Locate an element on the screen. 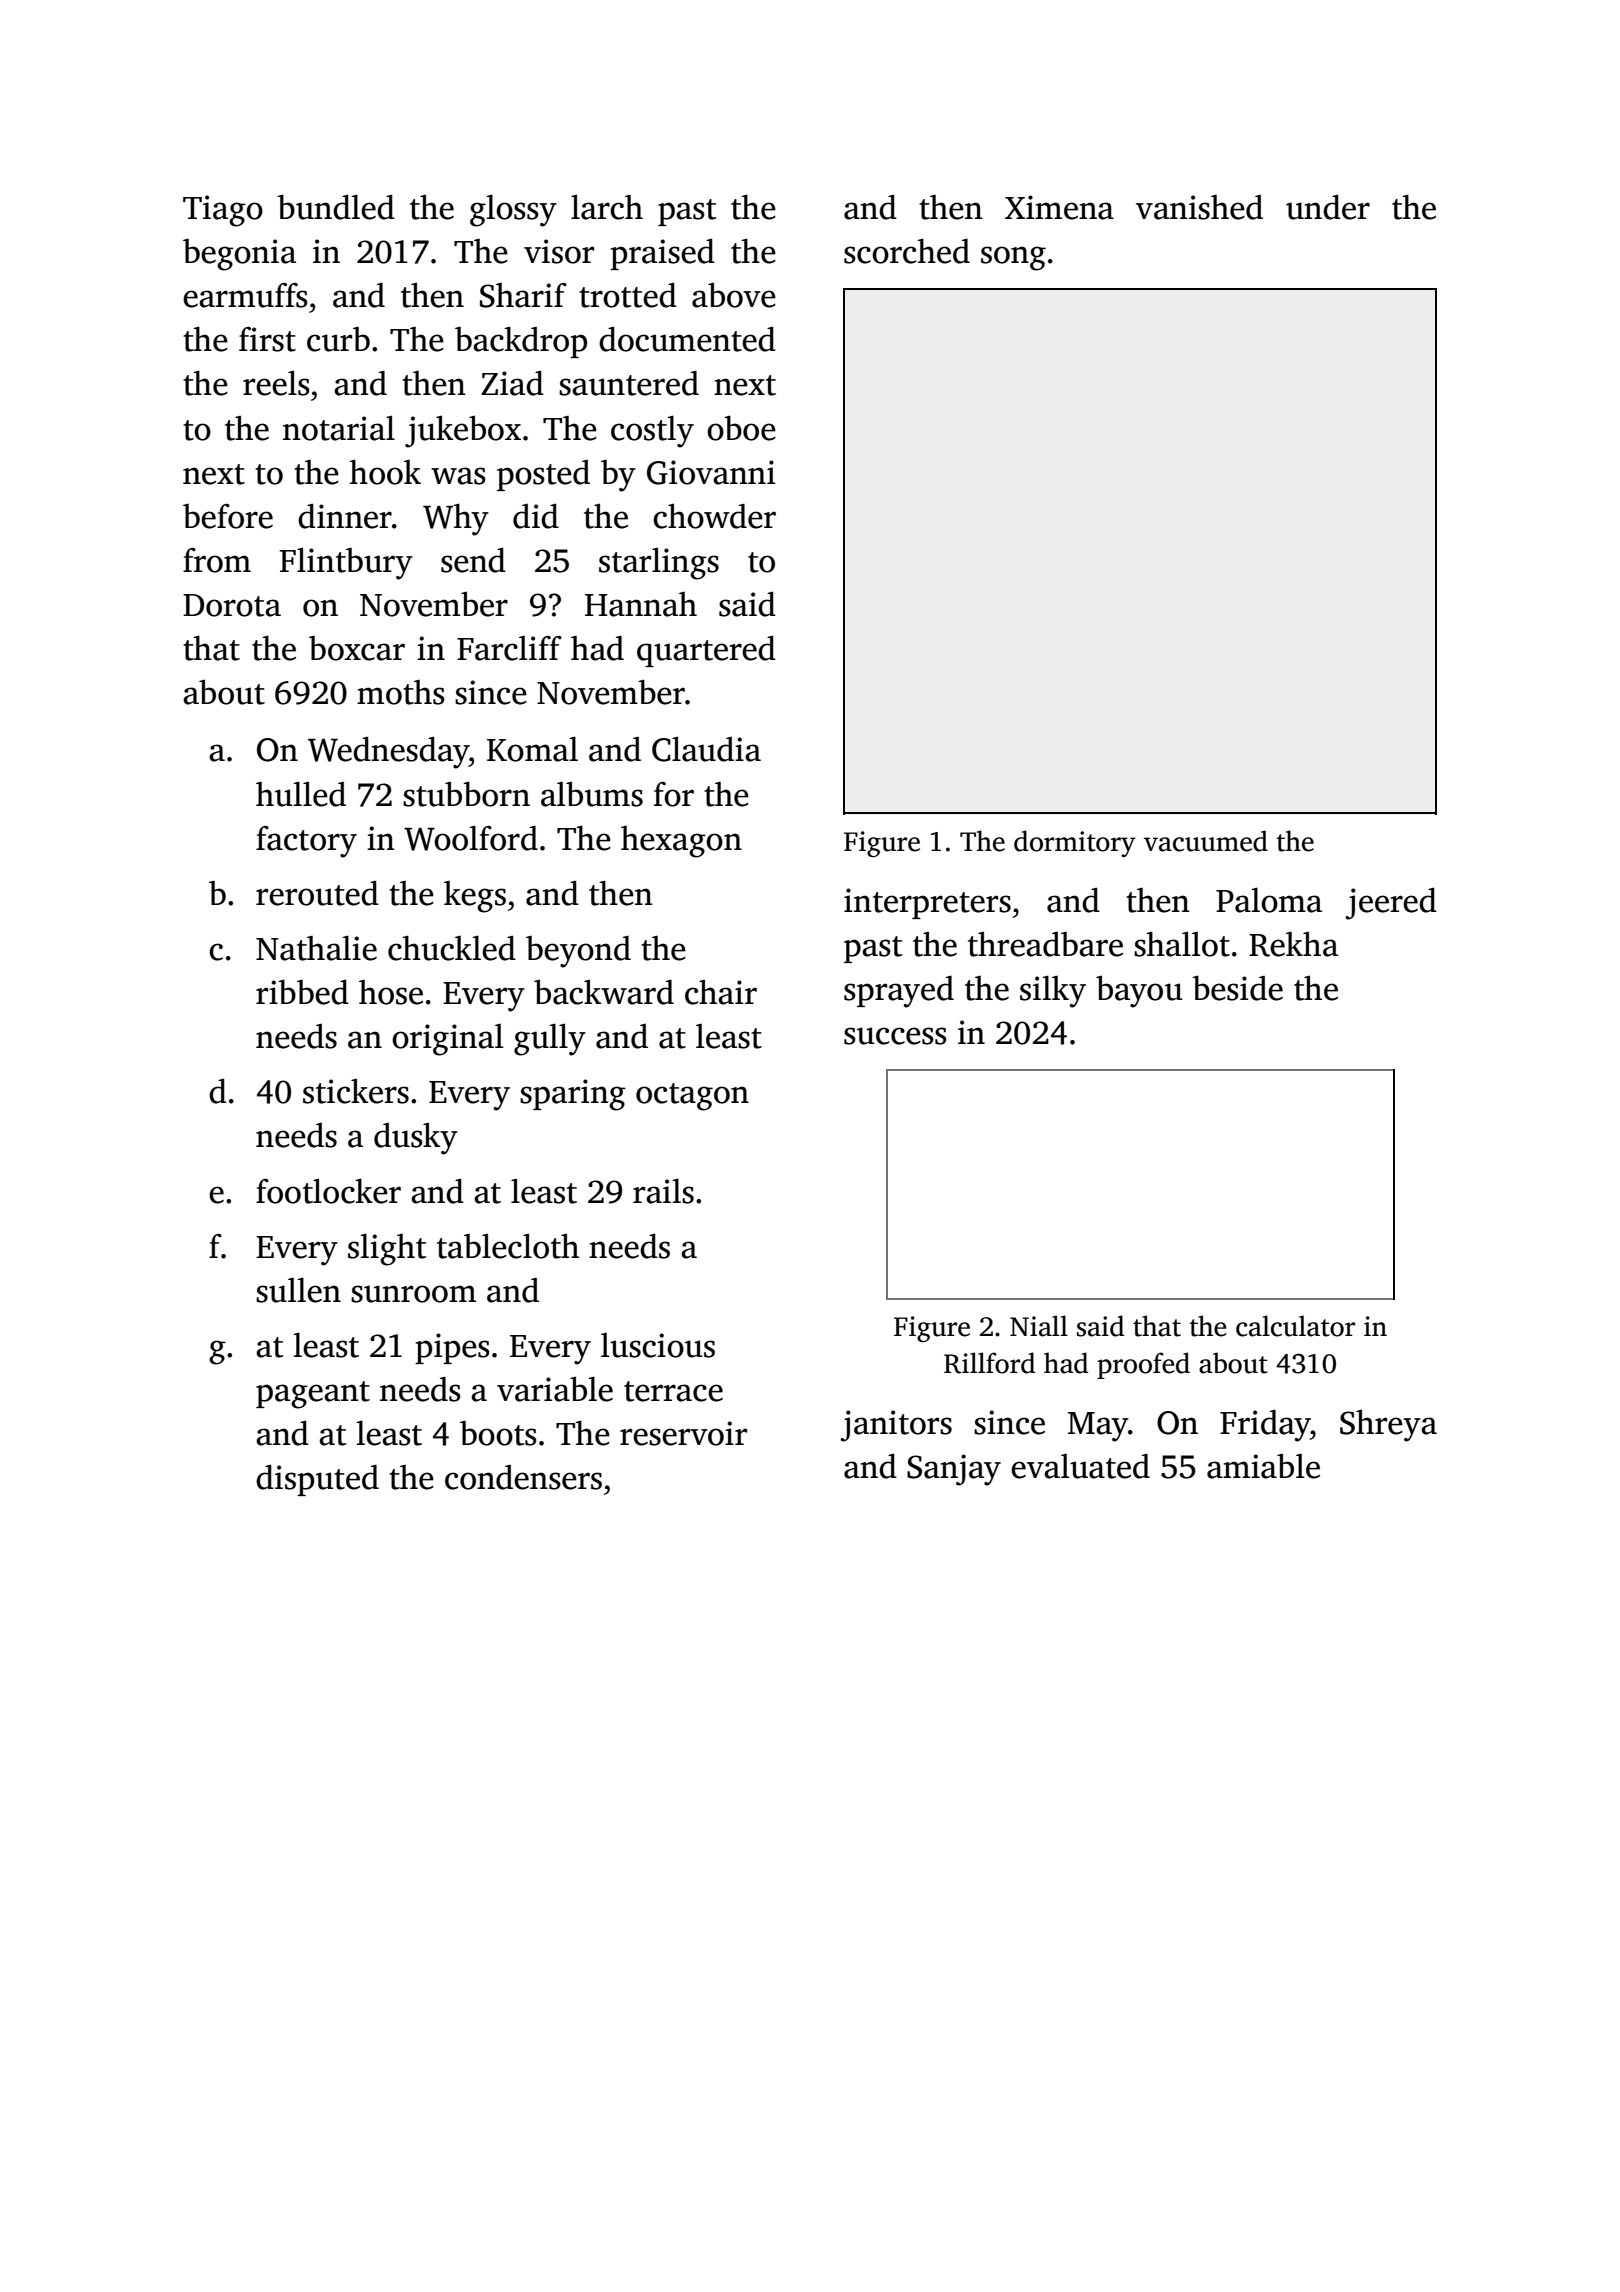 The image size is (1620, 2292). larch is located at coordinates (607, 207).
